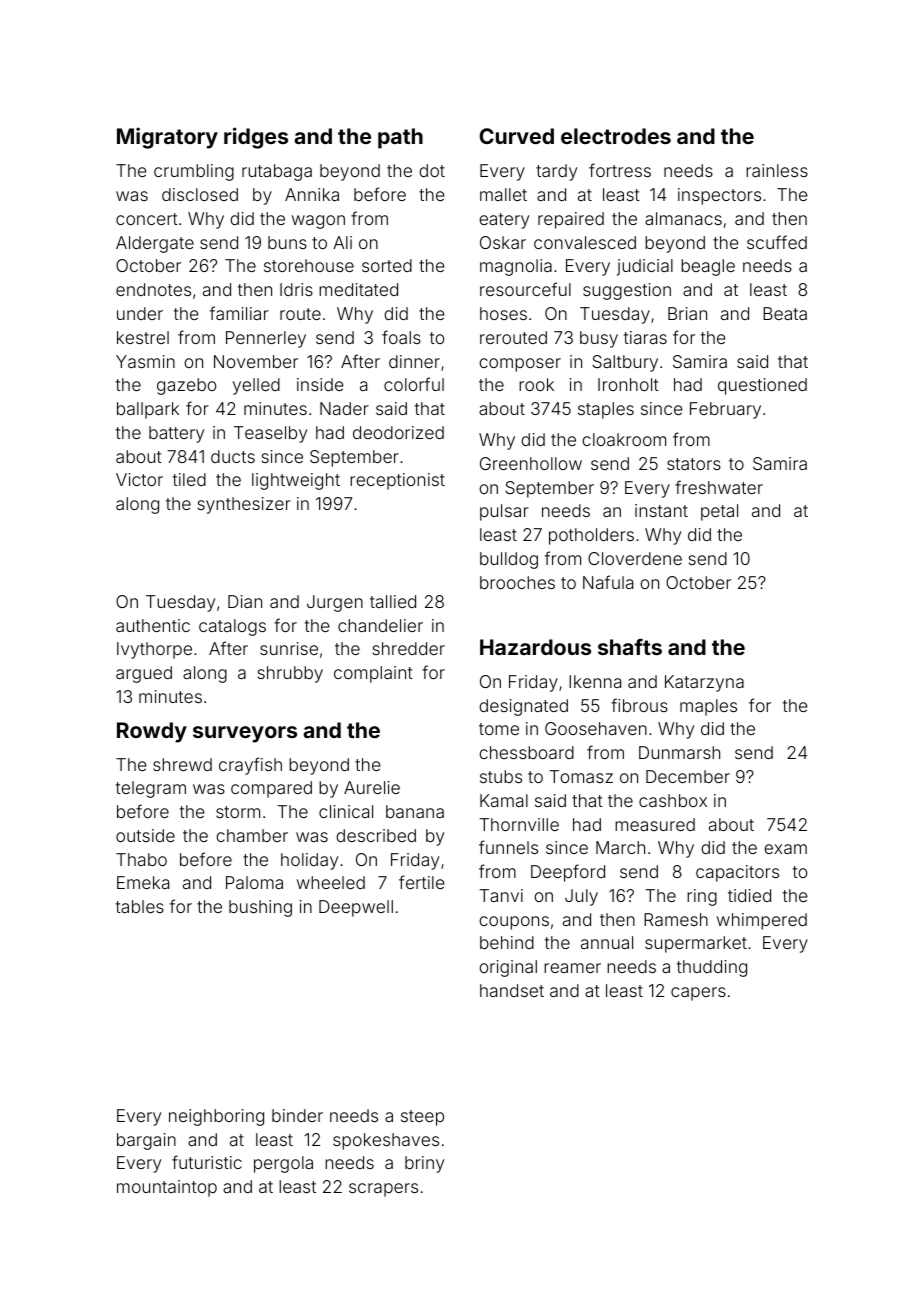  Describe the element at coordinates (719, 512) in the document. I see `petal` at that location.
